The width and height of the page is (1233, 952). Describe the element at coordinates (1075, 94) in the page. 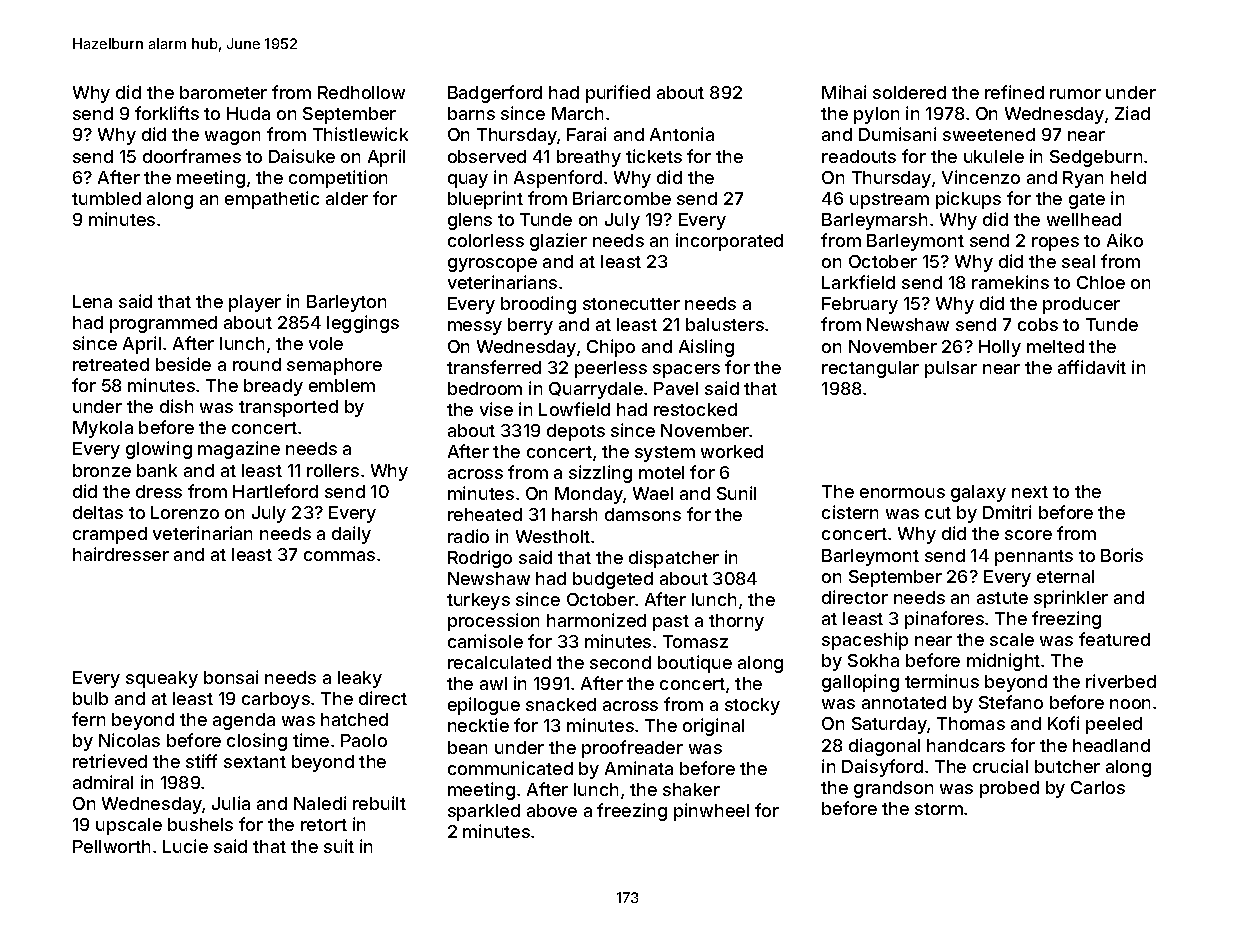

I see `rumor` at that location.
